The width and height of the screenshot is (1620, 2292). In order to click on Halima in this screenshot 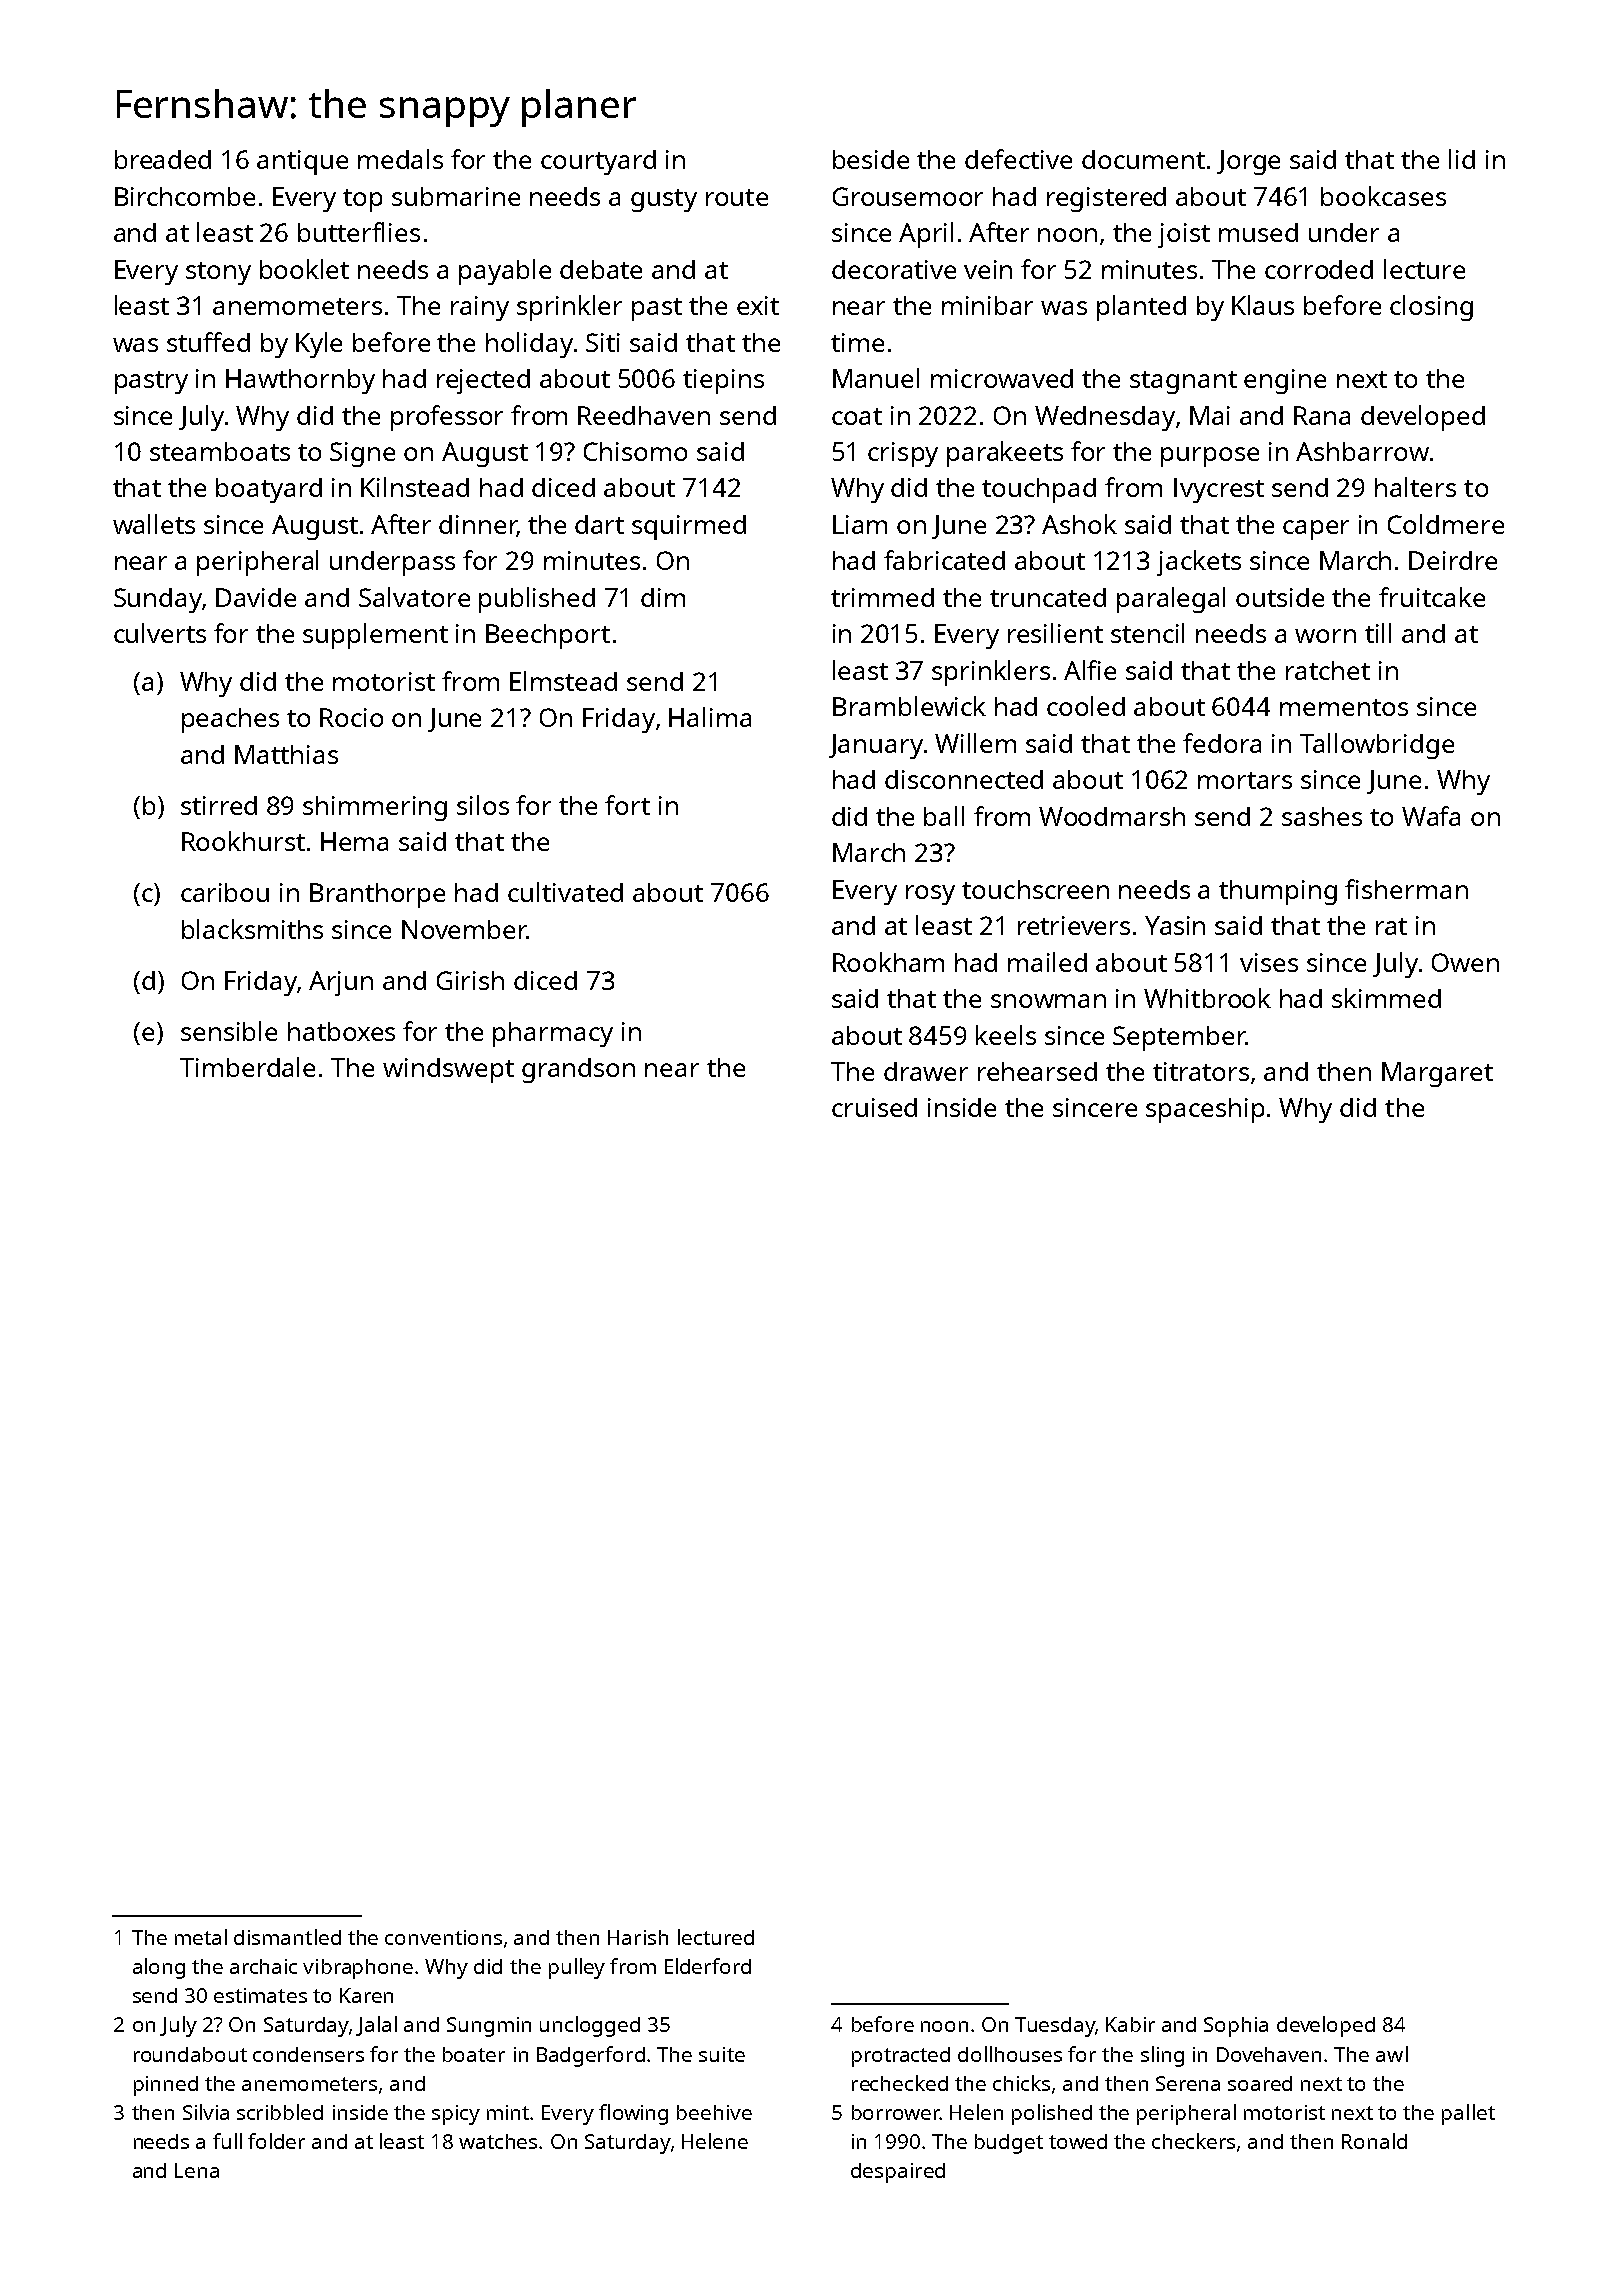, I will do `click(710, 717)`.
